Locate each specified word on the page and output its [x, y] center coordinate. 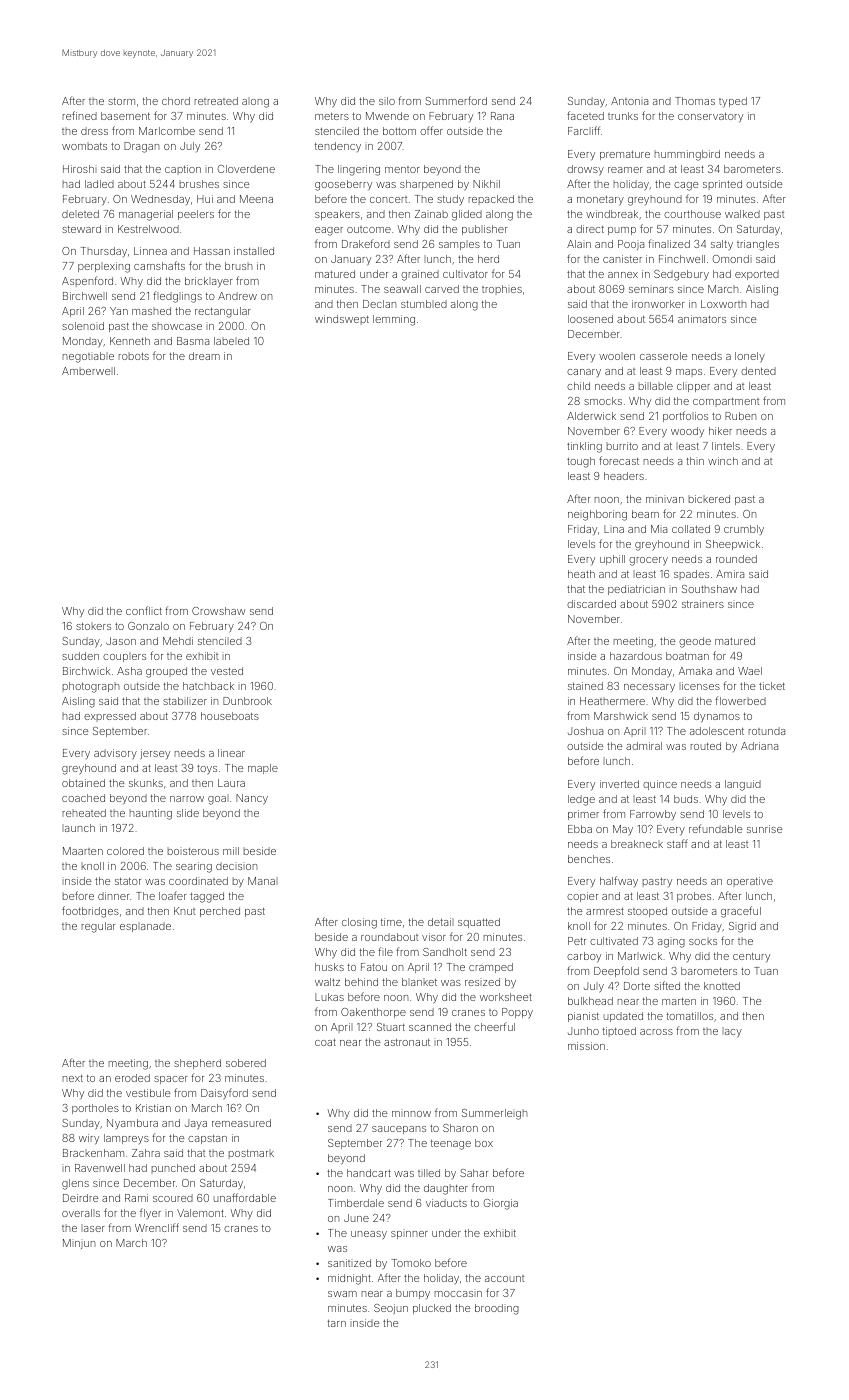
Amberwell [88, 371]
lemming [394, 320]
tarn [336, 1323]
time [391, 922]
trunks [623, 116]
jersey [155, 754]
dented [758, 371]
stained [585, 686]
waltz [327, 982]
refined [80, 115]
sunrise [764, 829]
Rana [502, 116]
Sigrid [742, 927]
